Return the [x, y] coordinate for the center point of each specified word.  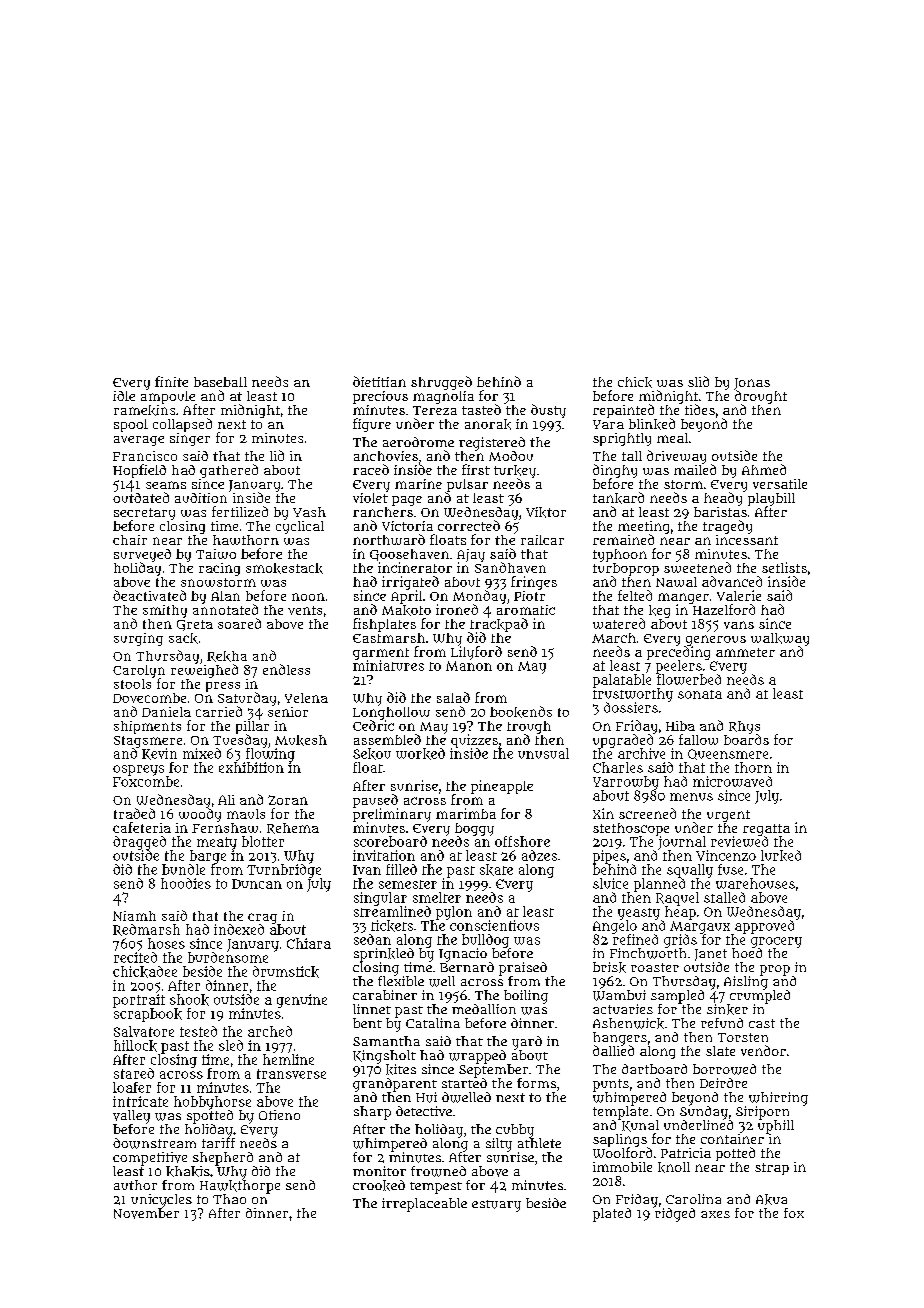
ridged [675, 1215]
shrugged [441, 383]
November [146, 1213]
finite [171, 381]
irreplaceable [424, 1205]
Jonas [752, 384]
